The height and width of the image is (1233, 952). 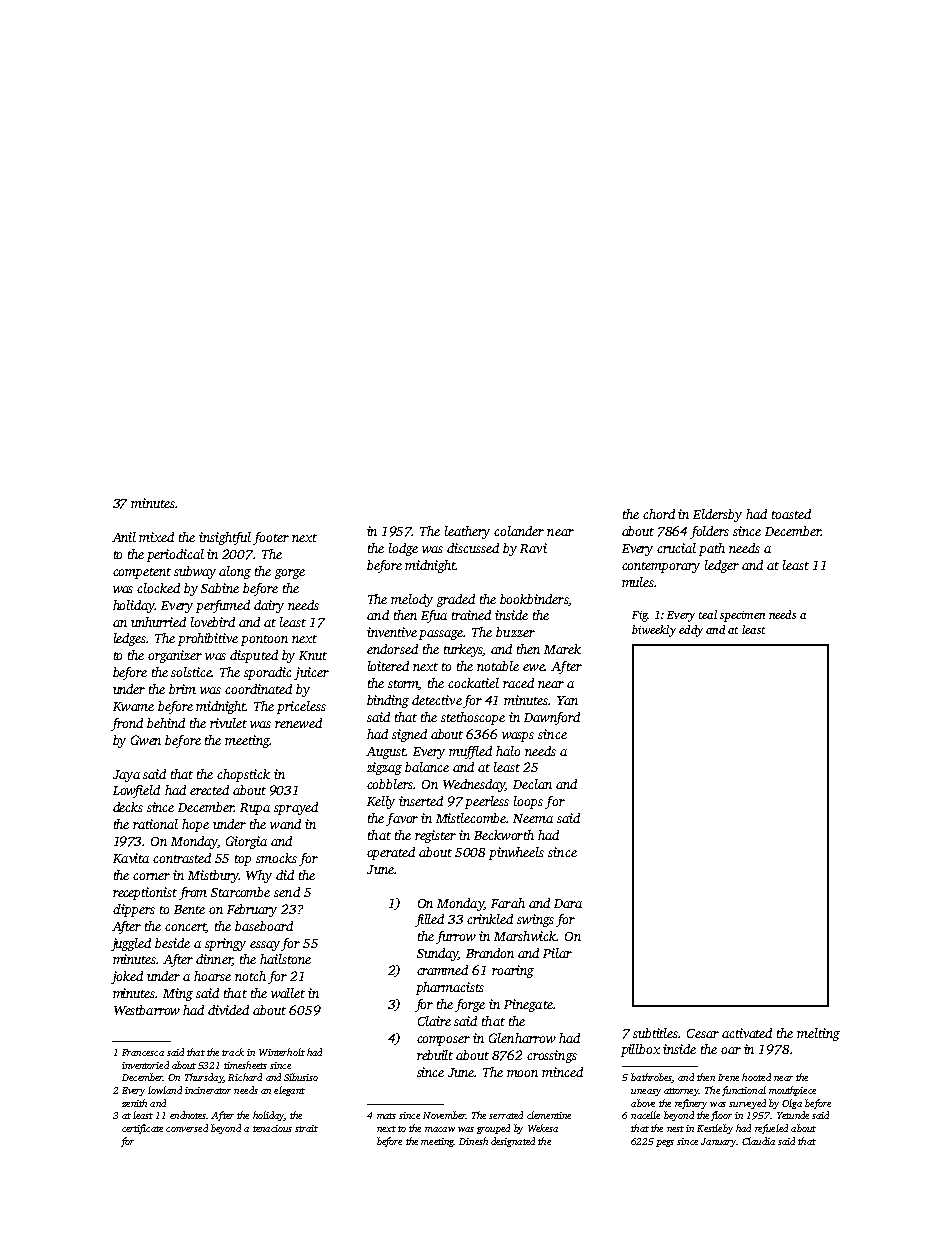 What do you see at coordinates (659, 514) in the image?
I see `chord` at bounding box center [659, 514].
